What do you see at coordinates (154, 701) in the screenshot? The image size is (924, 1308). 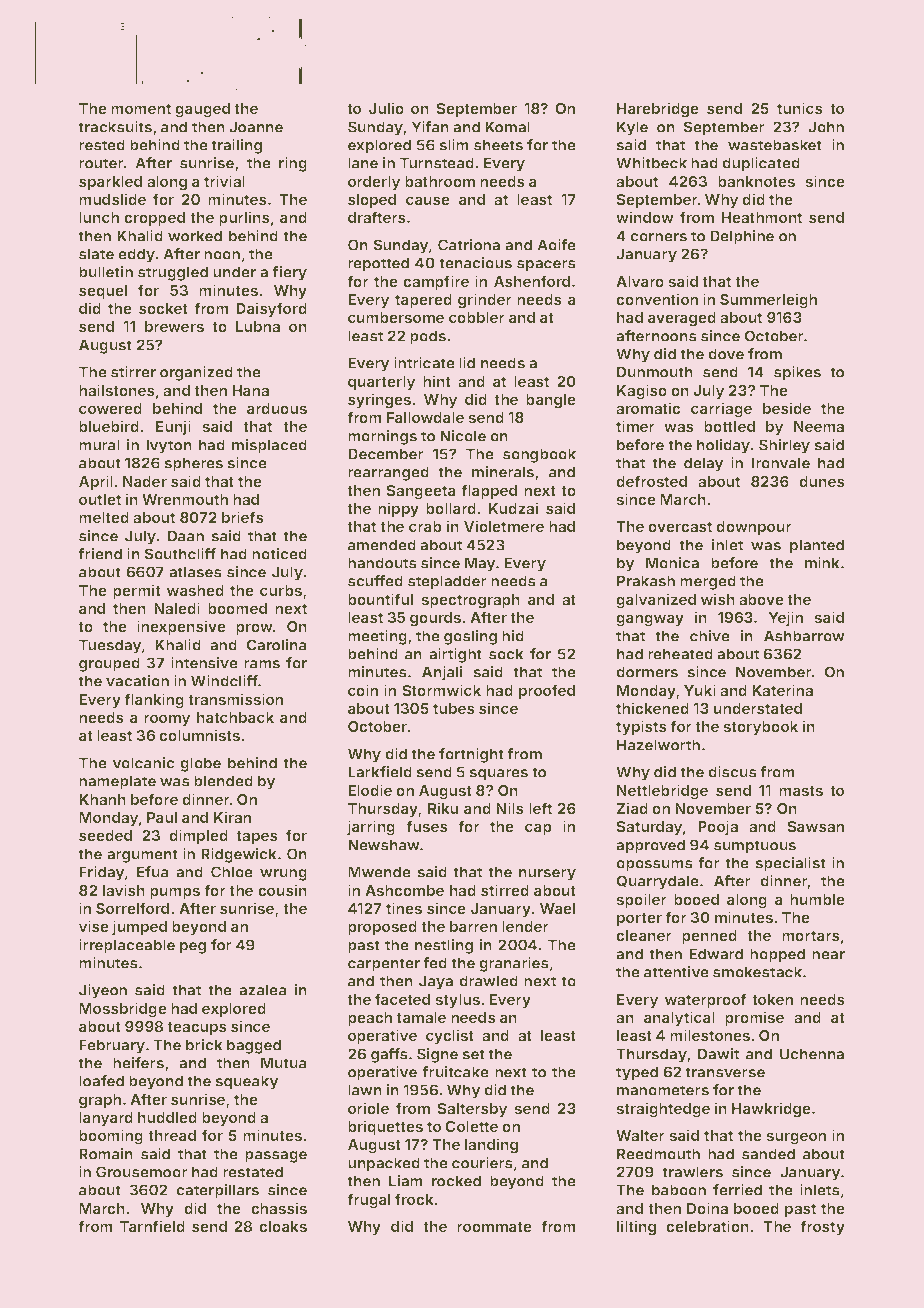 I see `flanking` at bounding box center [154, 701].
